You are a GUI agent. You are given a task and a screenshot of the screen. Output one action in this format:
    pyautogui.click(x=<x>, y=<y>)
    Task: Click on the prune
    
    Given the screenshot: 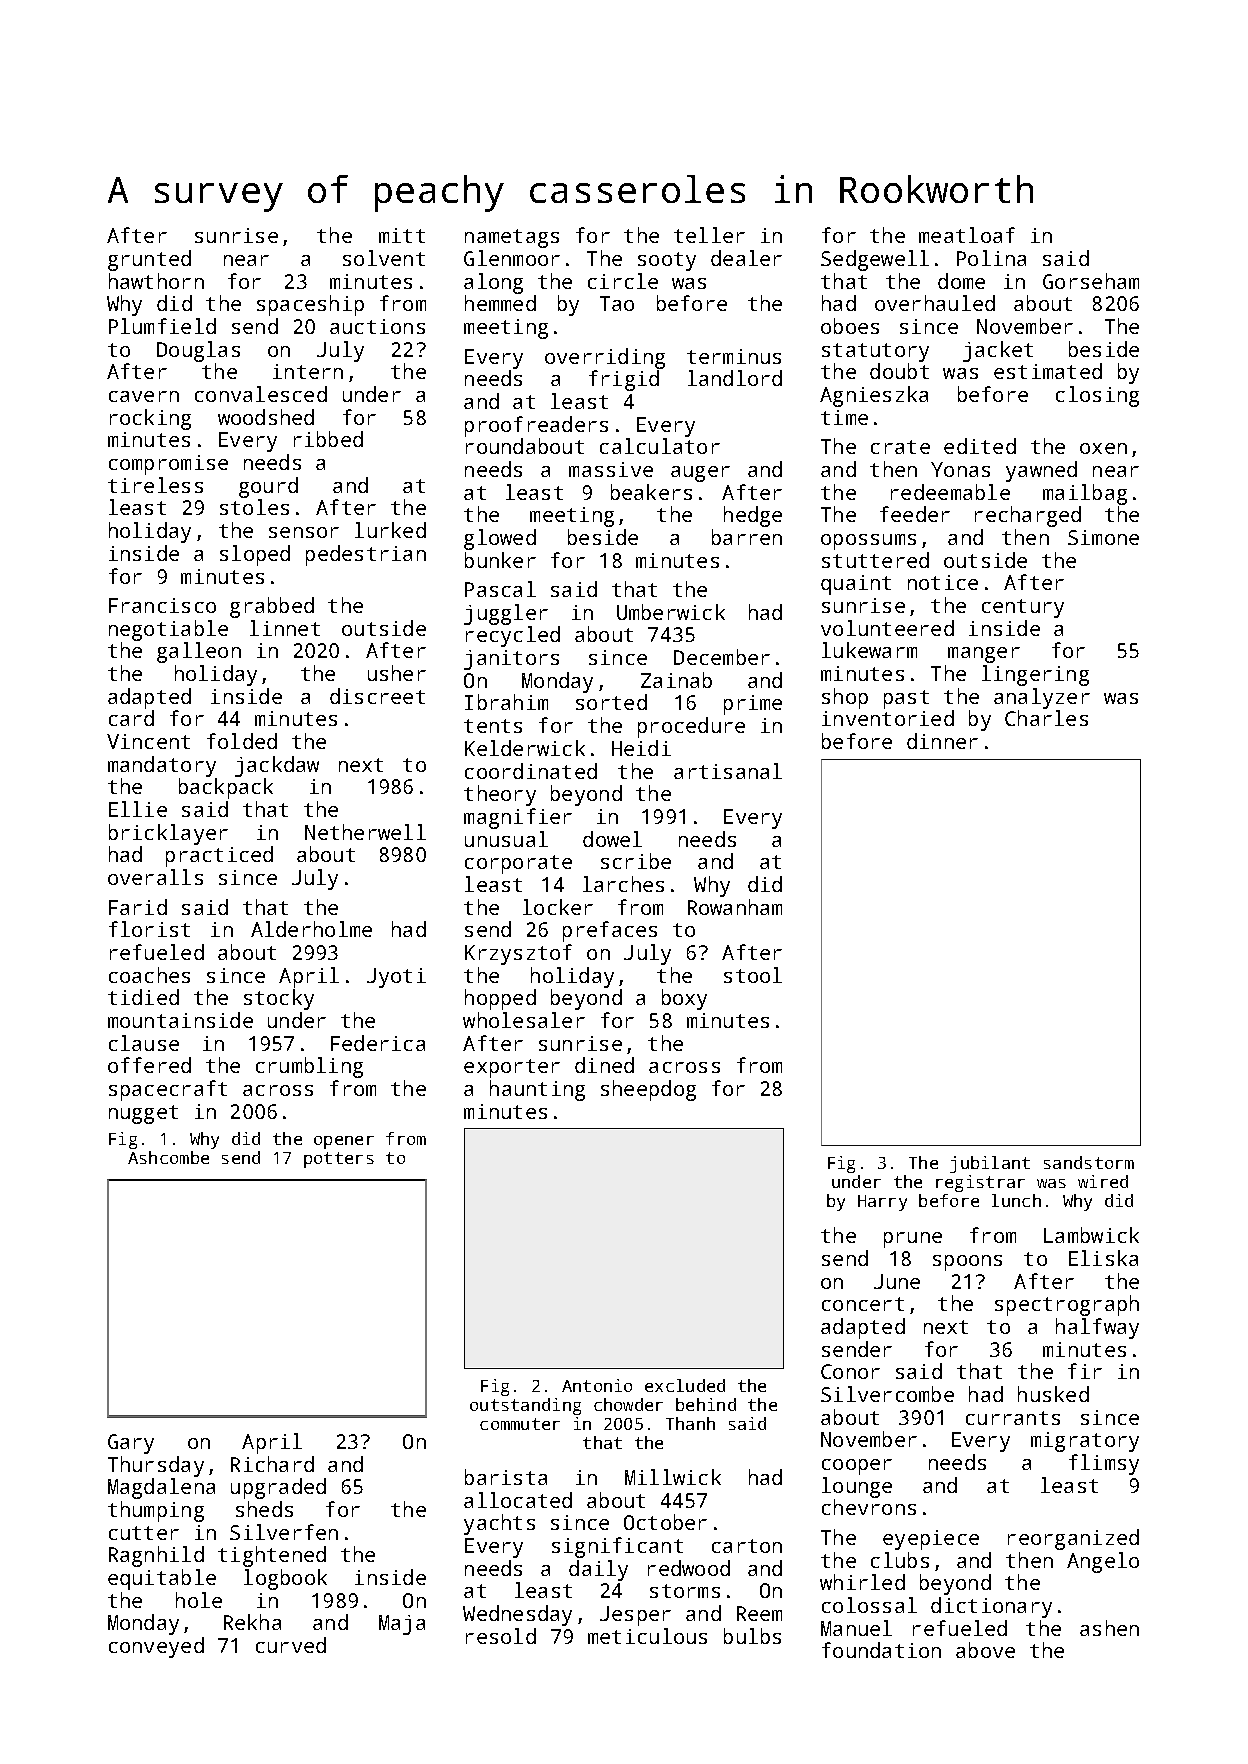 What is the action you would take?
    pyautogui.click(x=913, y=1240)
